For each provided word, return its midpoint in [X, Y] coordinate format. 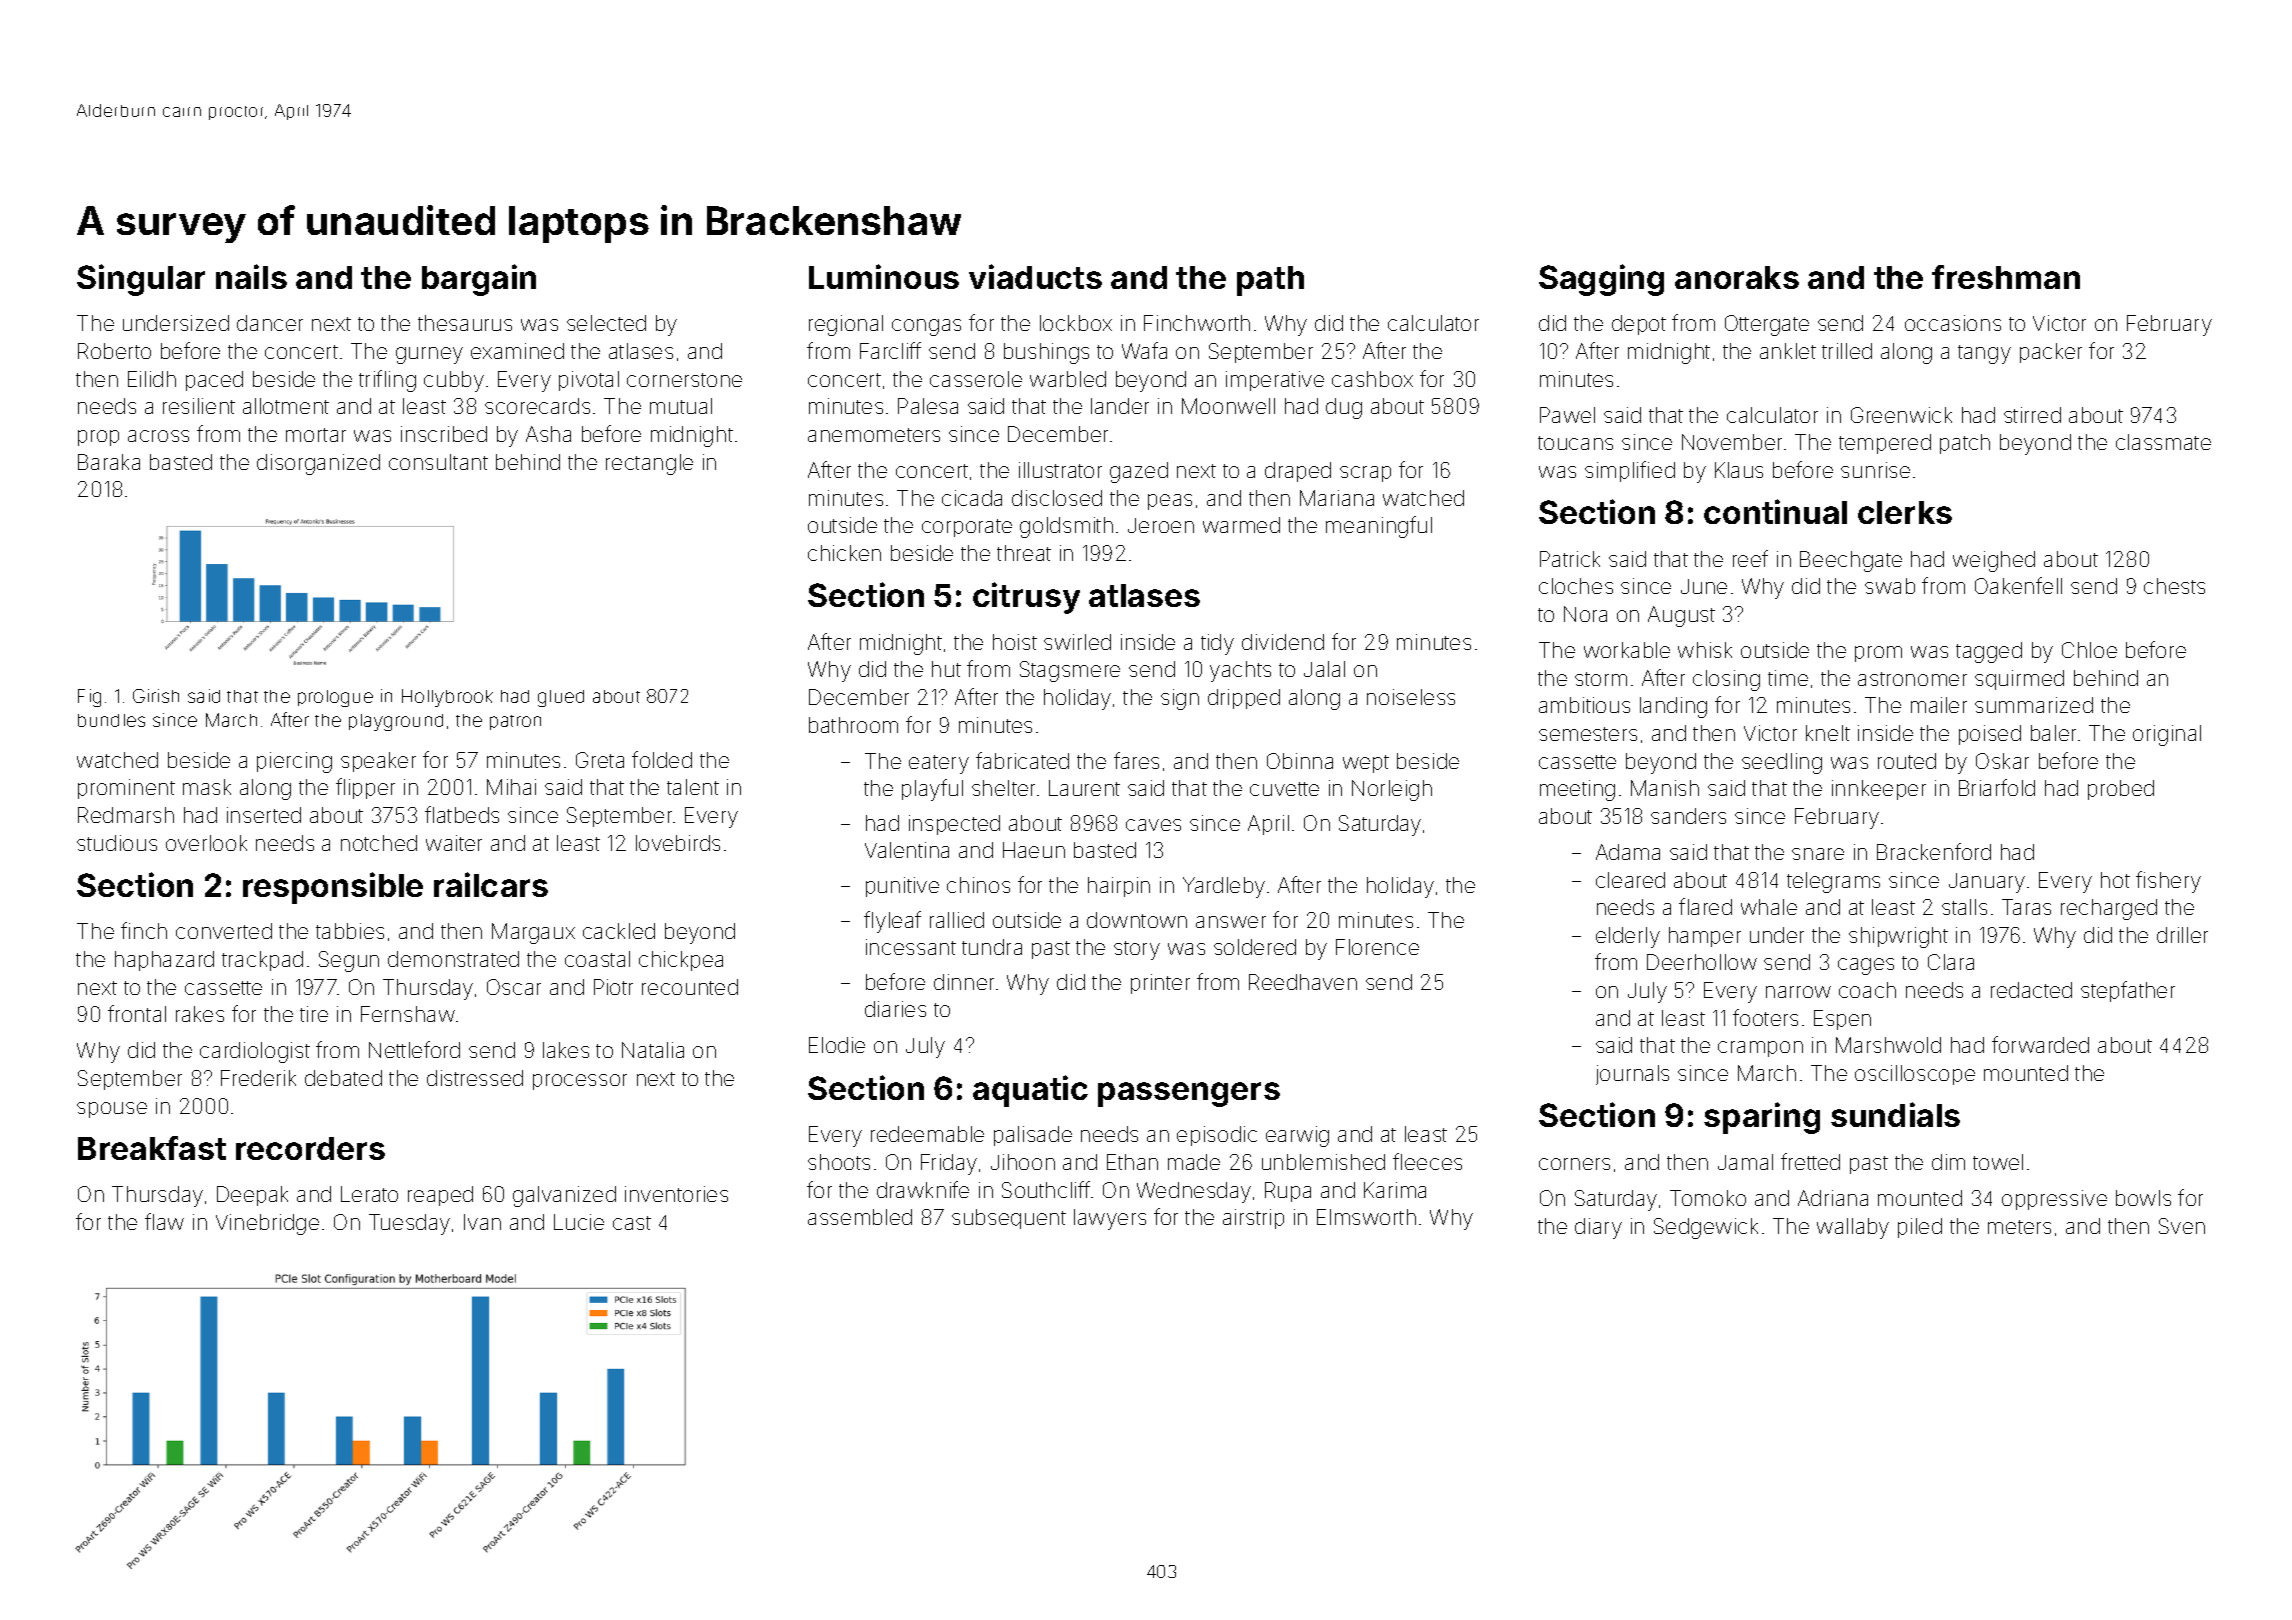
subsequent [1009, 1219]
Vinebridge [267, 1224]
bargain [479, 280]
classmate [2163, 442]
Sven [2182, 1226]
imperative [1275, 381]
